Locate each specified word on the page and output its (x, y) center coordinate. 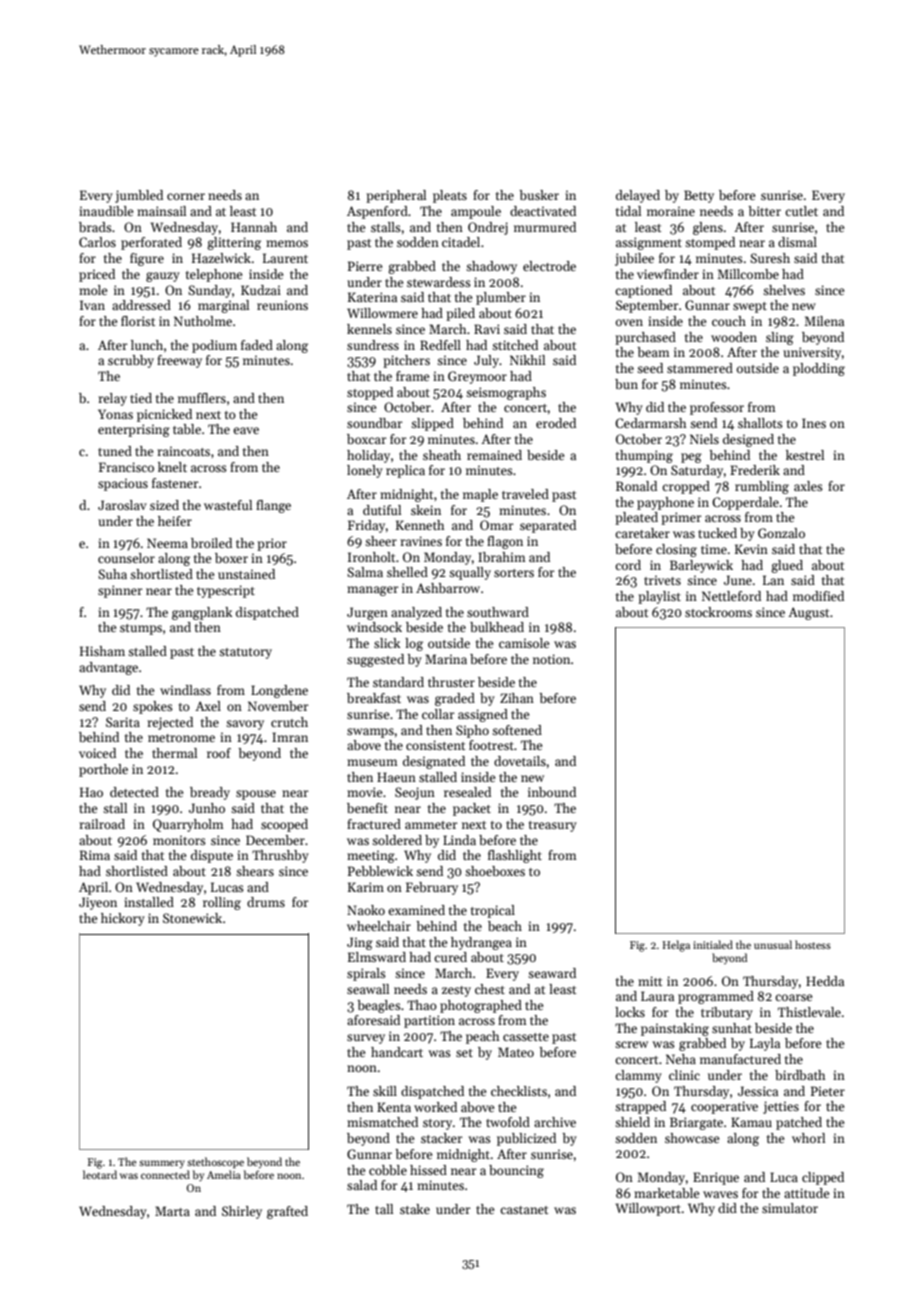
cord (628, 565)
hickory (123, 919)
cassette (526, 1037)
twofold (508, 1122)
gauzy (163, 277)
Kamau (751, 1122)
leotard (100, 1174)
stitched (515, 345)
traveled (525, 494)
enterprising (134, 430)
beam (653, 352)
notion (551, 659)
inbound (552, 792)
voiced (97, 753)
